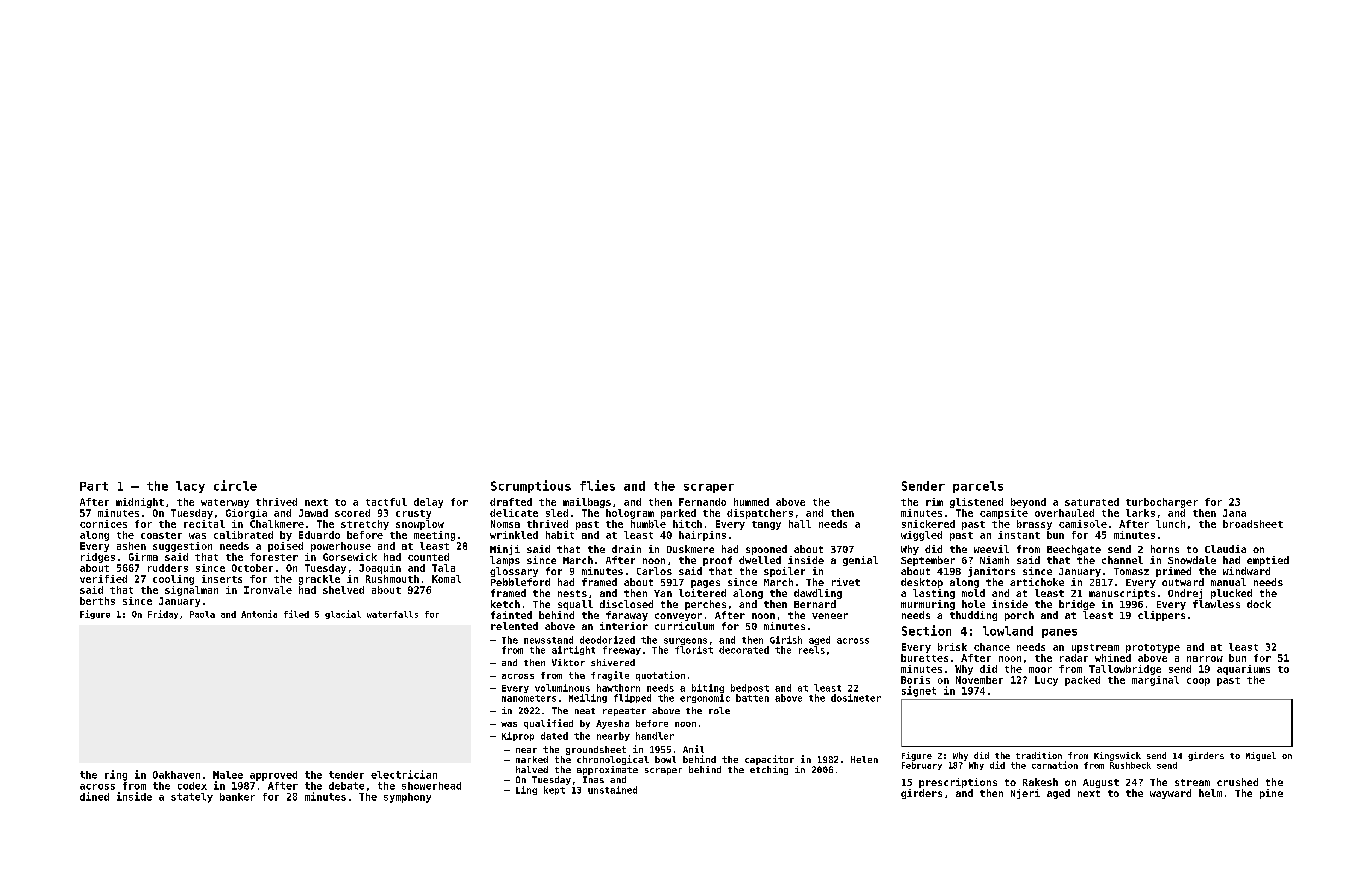 Image resolution: width=1372 pixels, height=887 pixels. What do you see at coordinates (612, 790) in the document?
I see `unstained` at bounding box center [612, 790].
